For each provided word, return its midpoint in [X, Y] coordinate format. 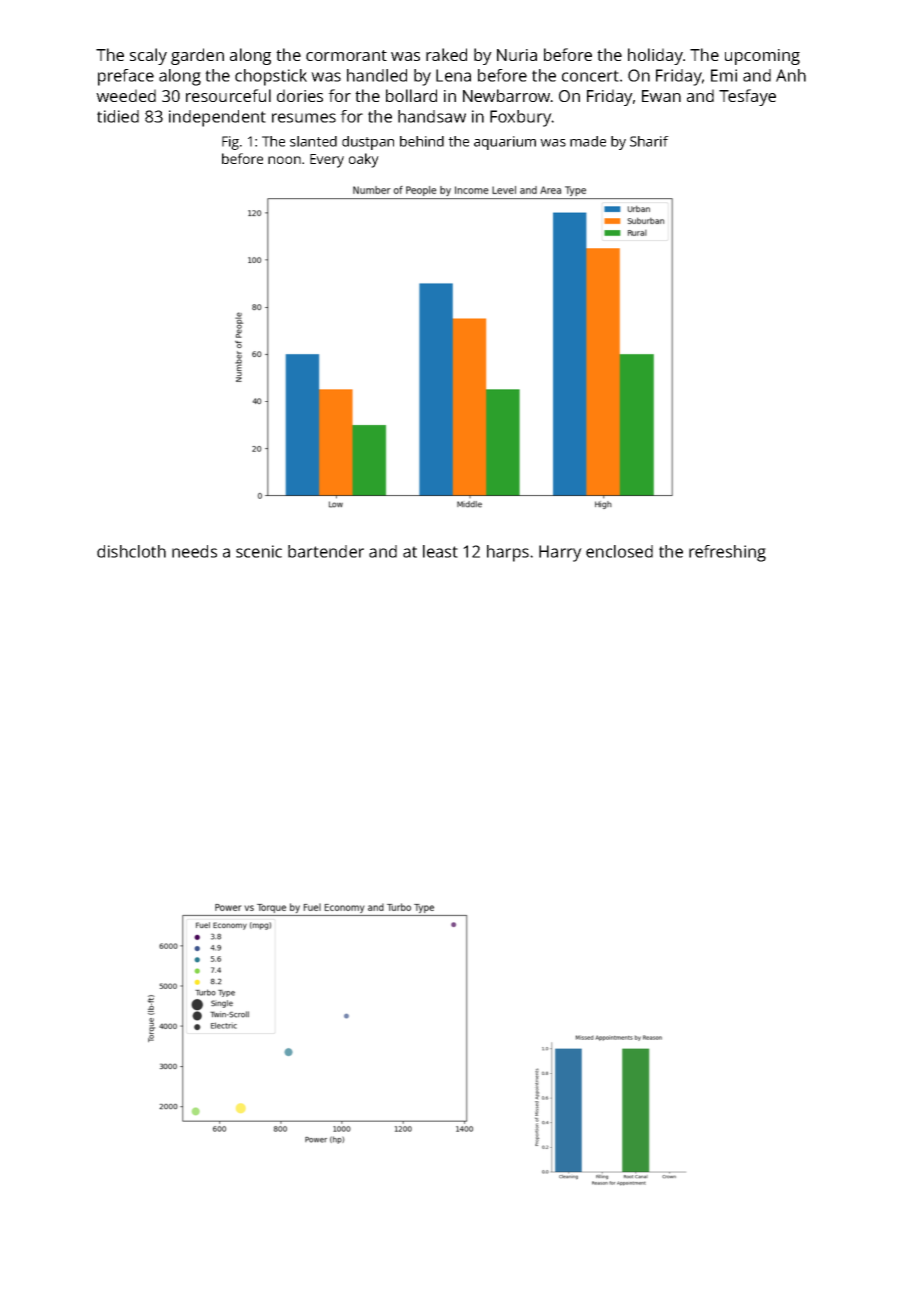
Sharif [649, 141]
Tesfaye [747, 97]
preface [126, 77]
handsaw [432, 116]
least [440, 551]
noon [284, 160]
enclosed [619, 551]
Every [327, 161]
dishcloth [131, 551]
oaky [364, 160]
